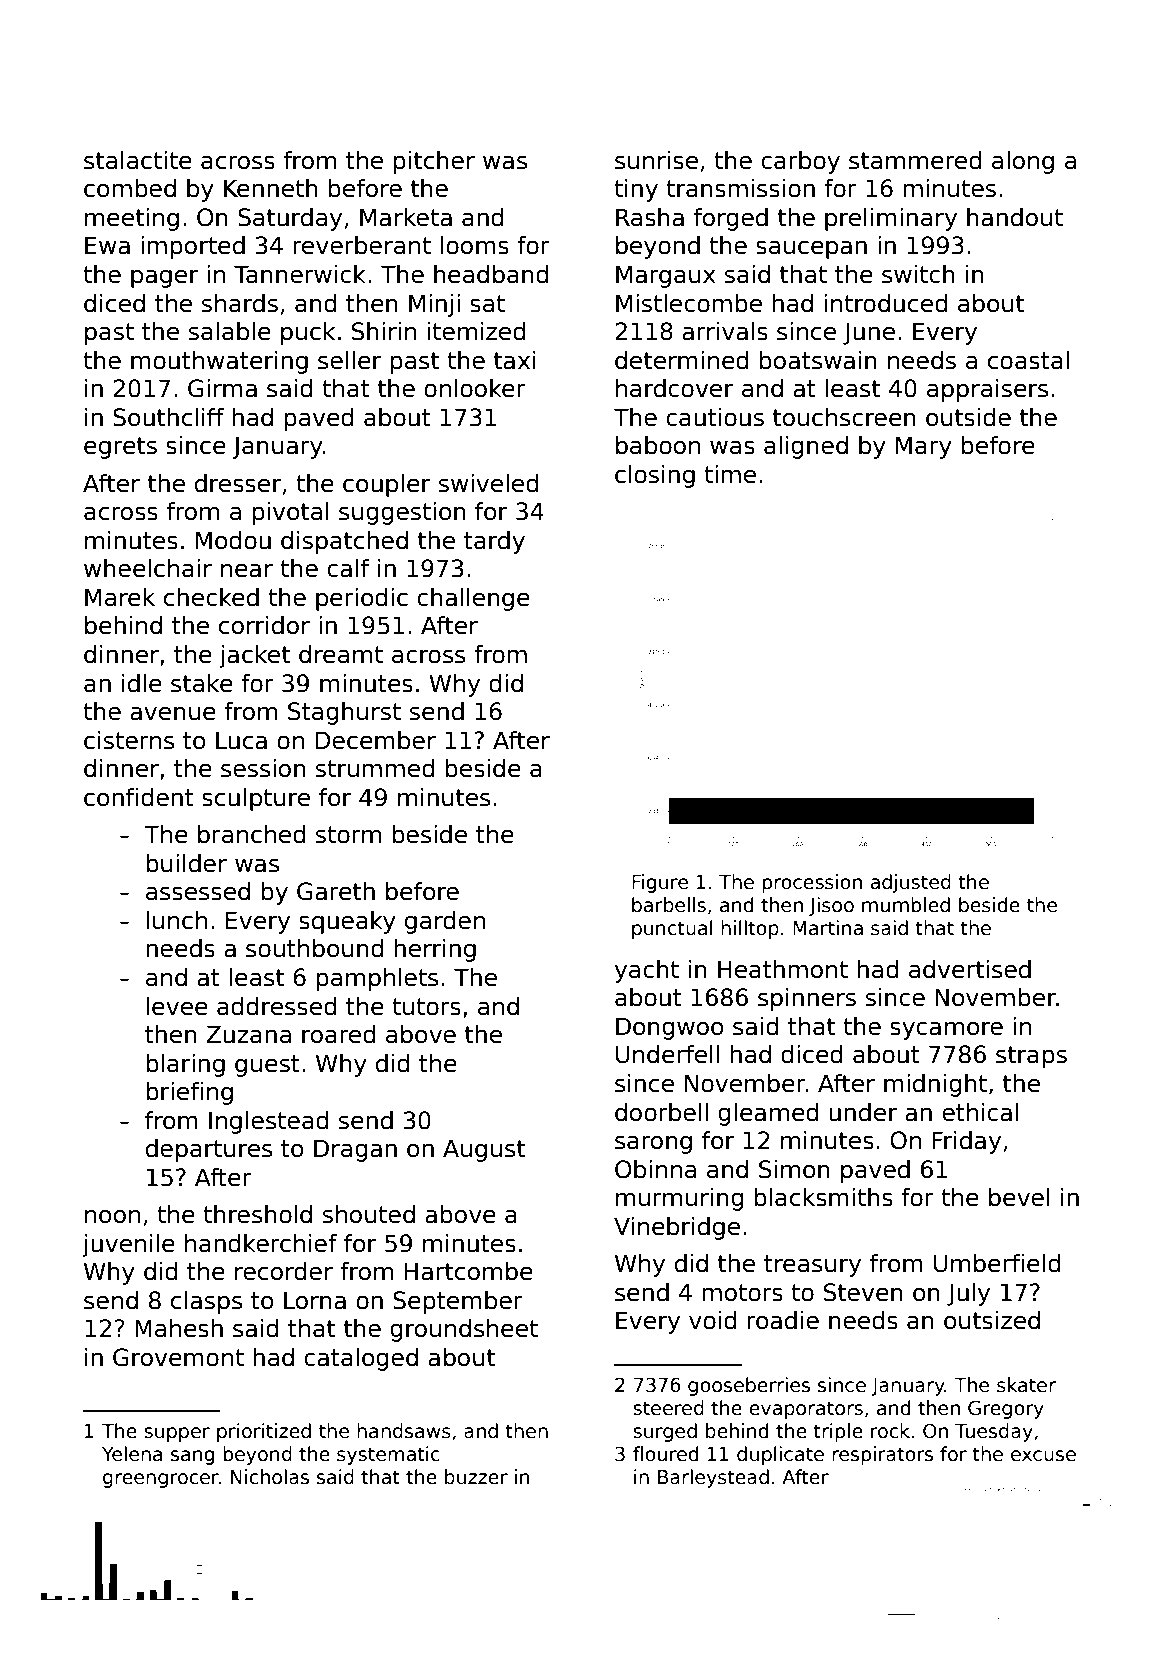  I want to click on Dragan, so click(355, 1150).
